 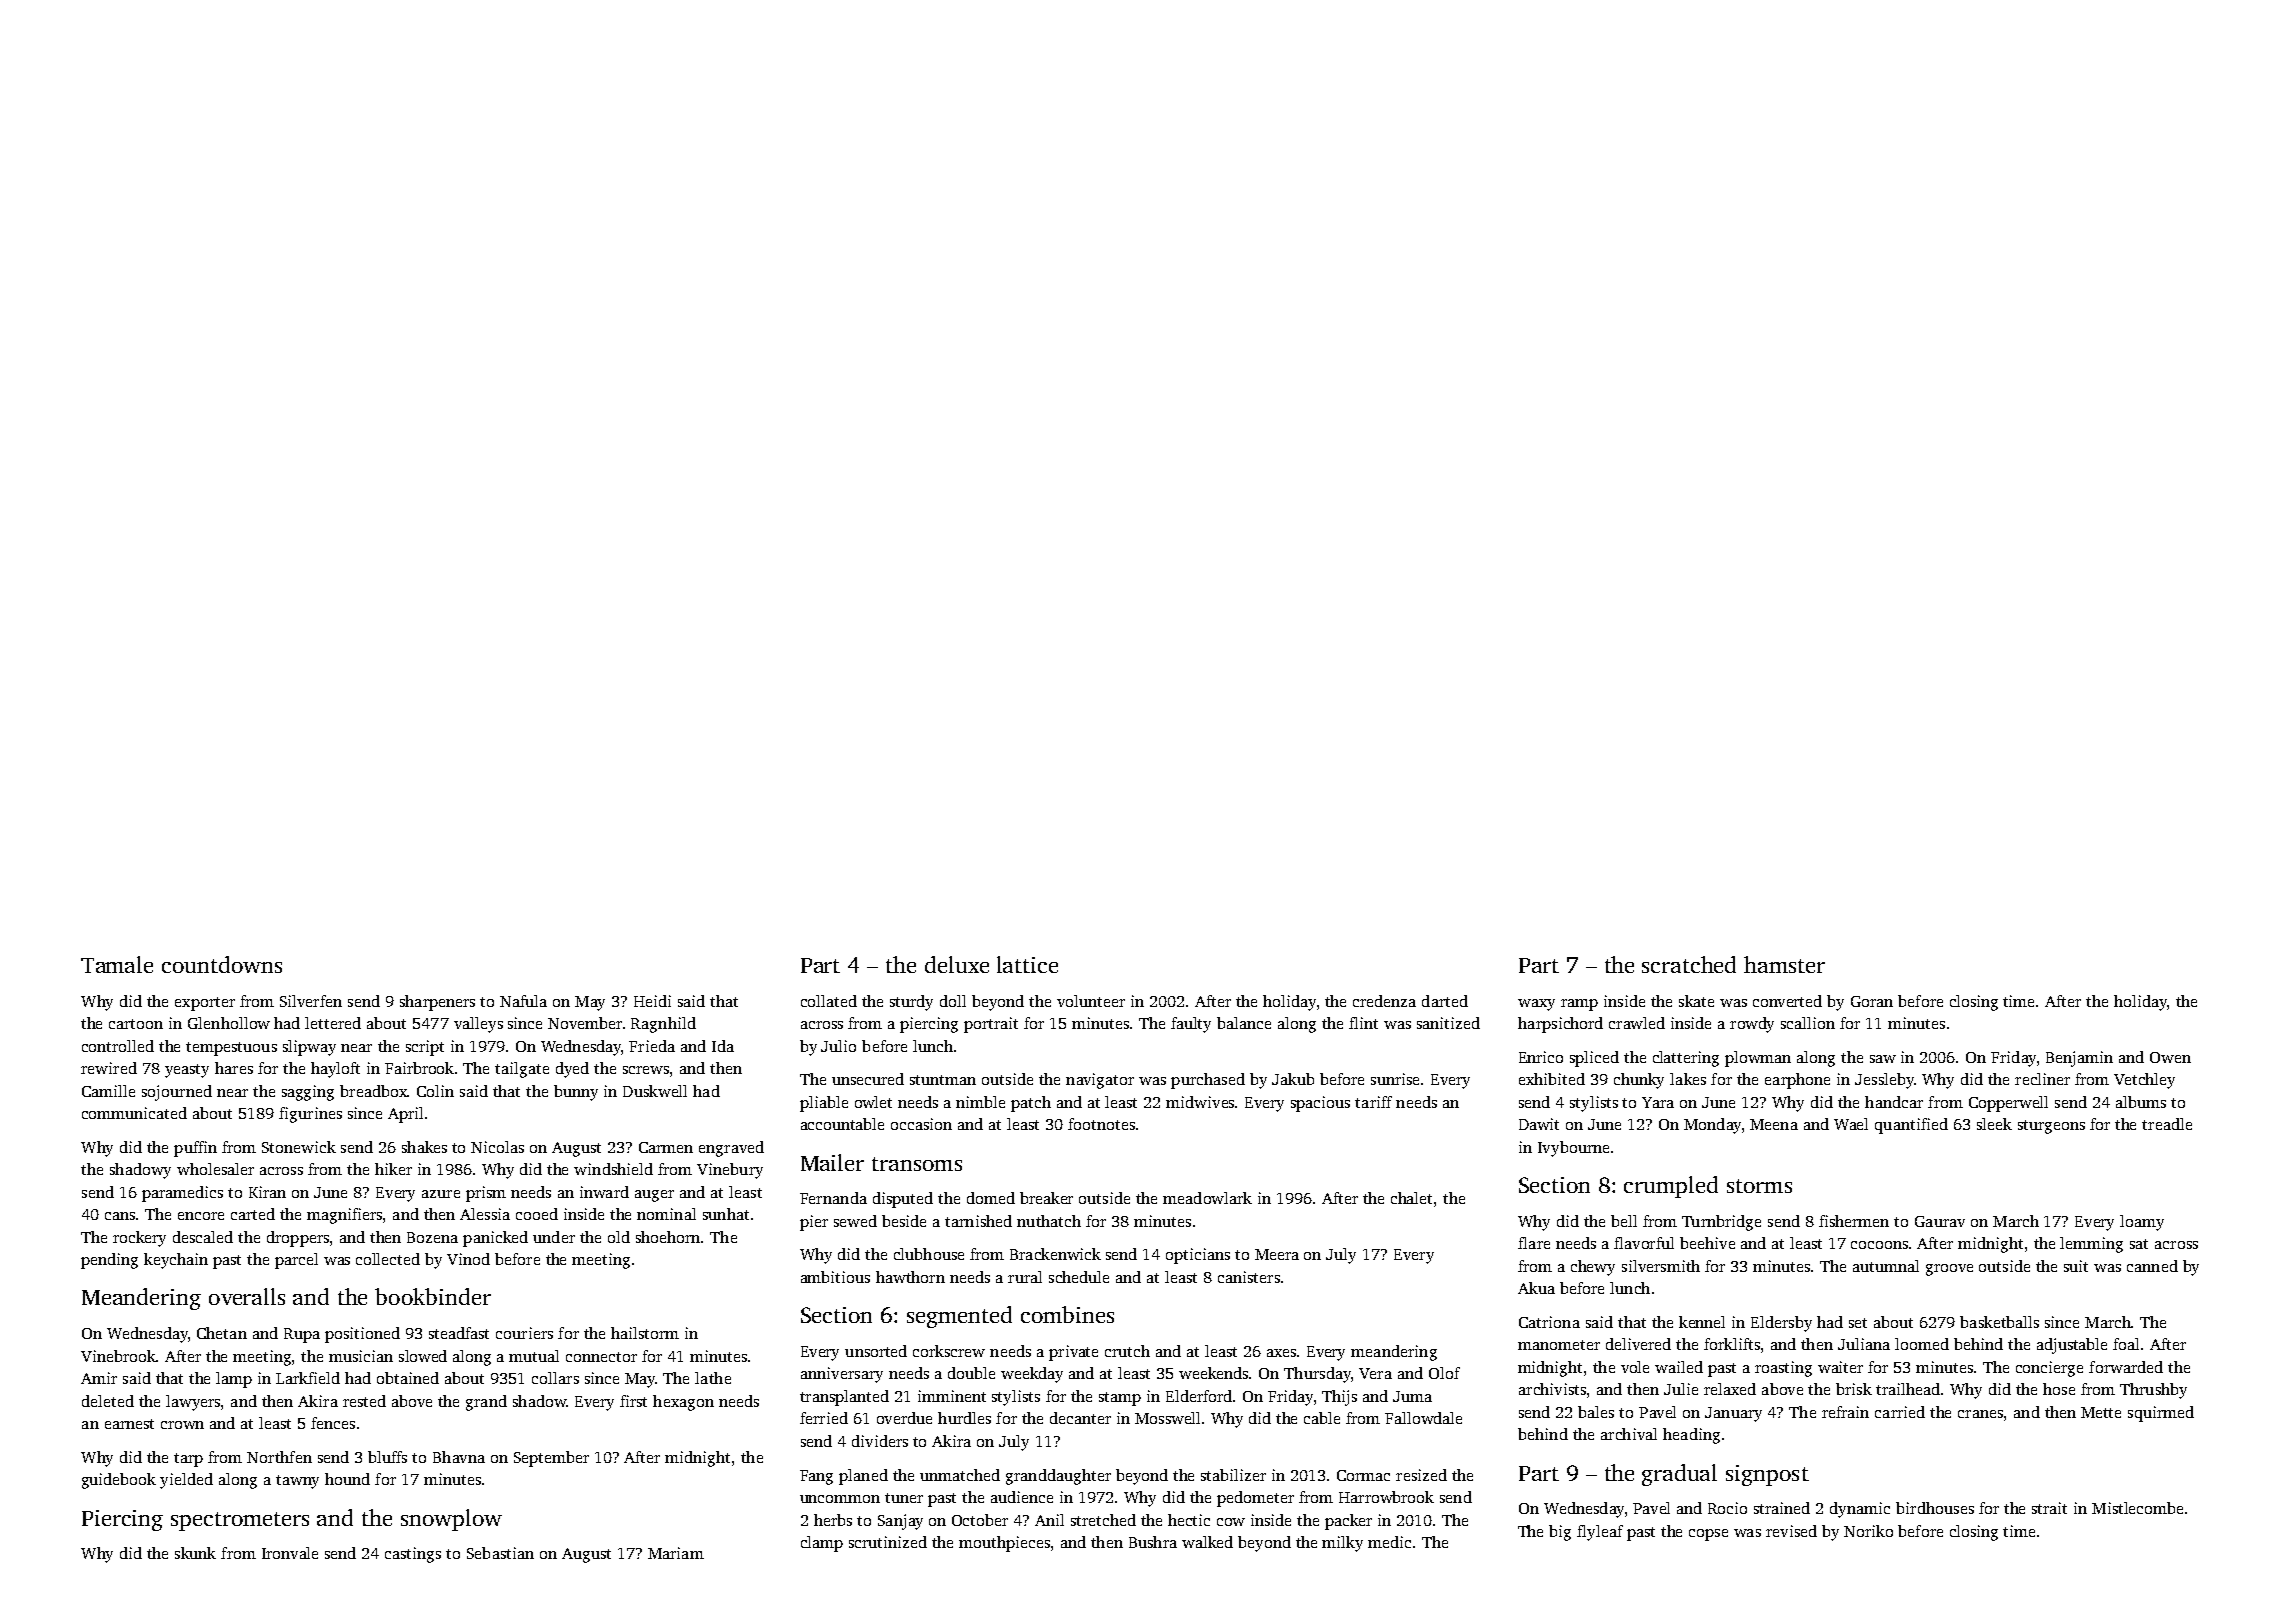 I want to click on faulty, so click(x=1191, y=1025).
